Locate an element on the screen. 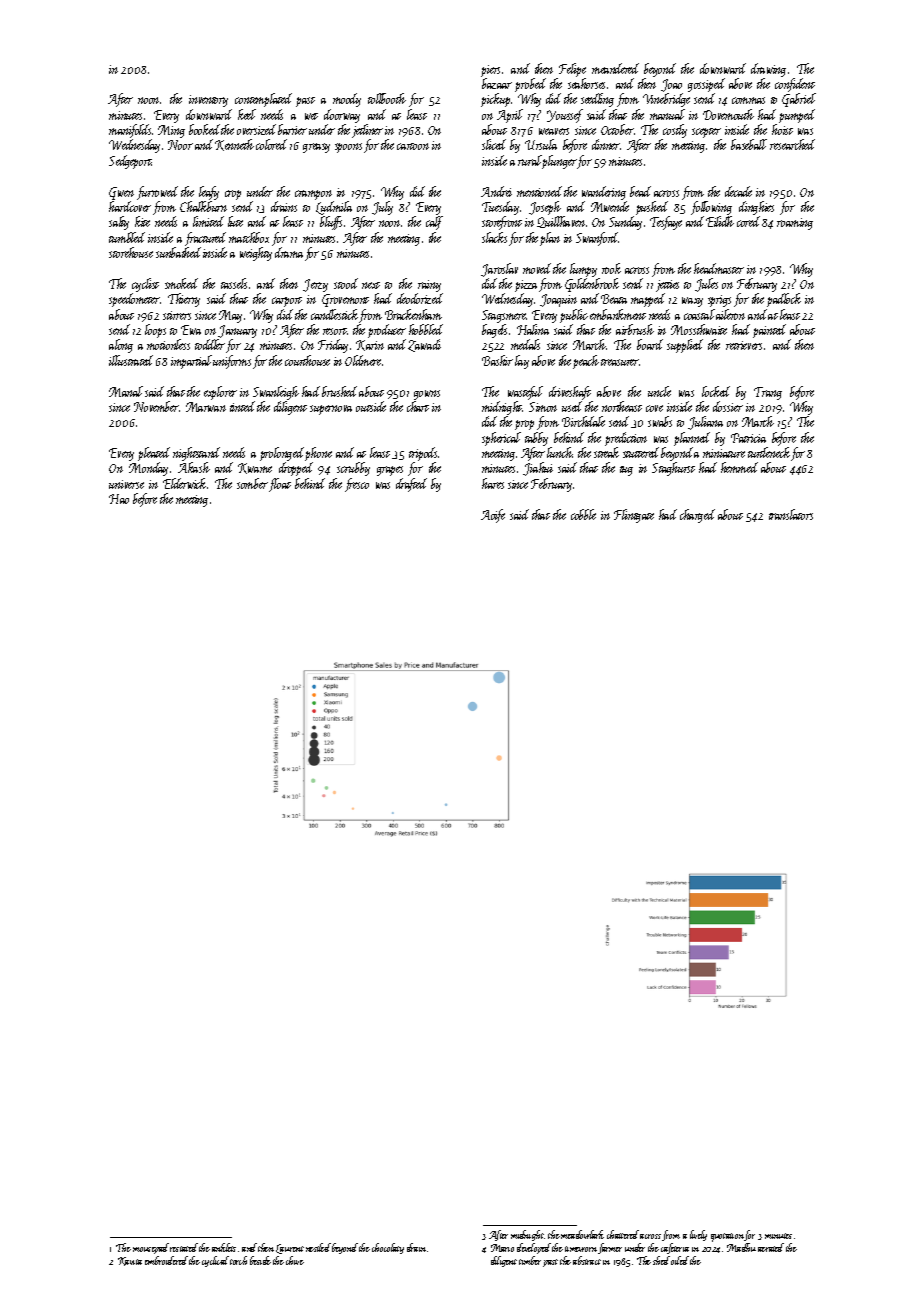 This screenshot has width=924, height=1308. charged is located at coordinates (697, 516).
